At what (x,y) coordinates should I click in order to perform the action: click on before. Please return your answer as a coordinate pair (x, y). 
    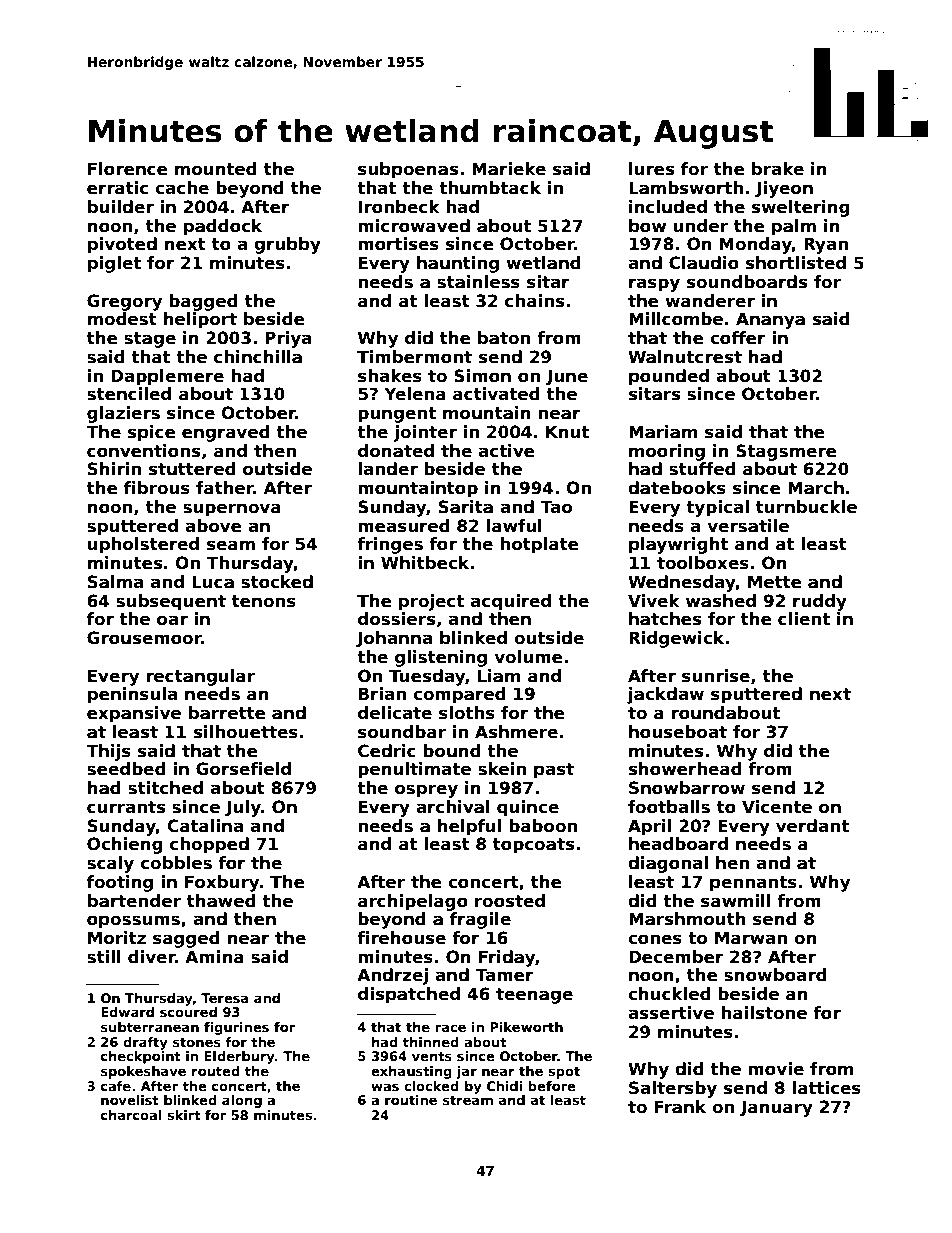
    Looking at the image, I should click on (552, 1086).
